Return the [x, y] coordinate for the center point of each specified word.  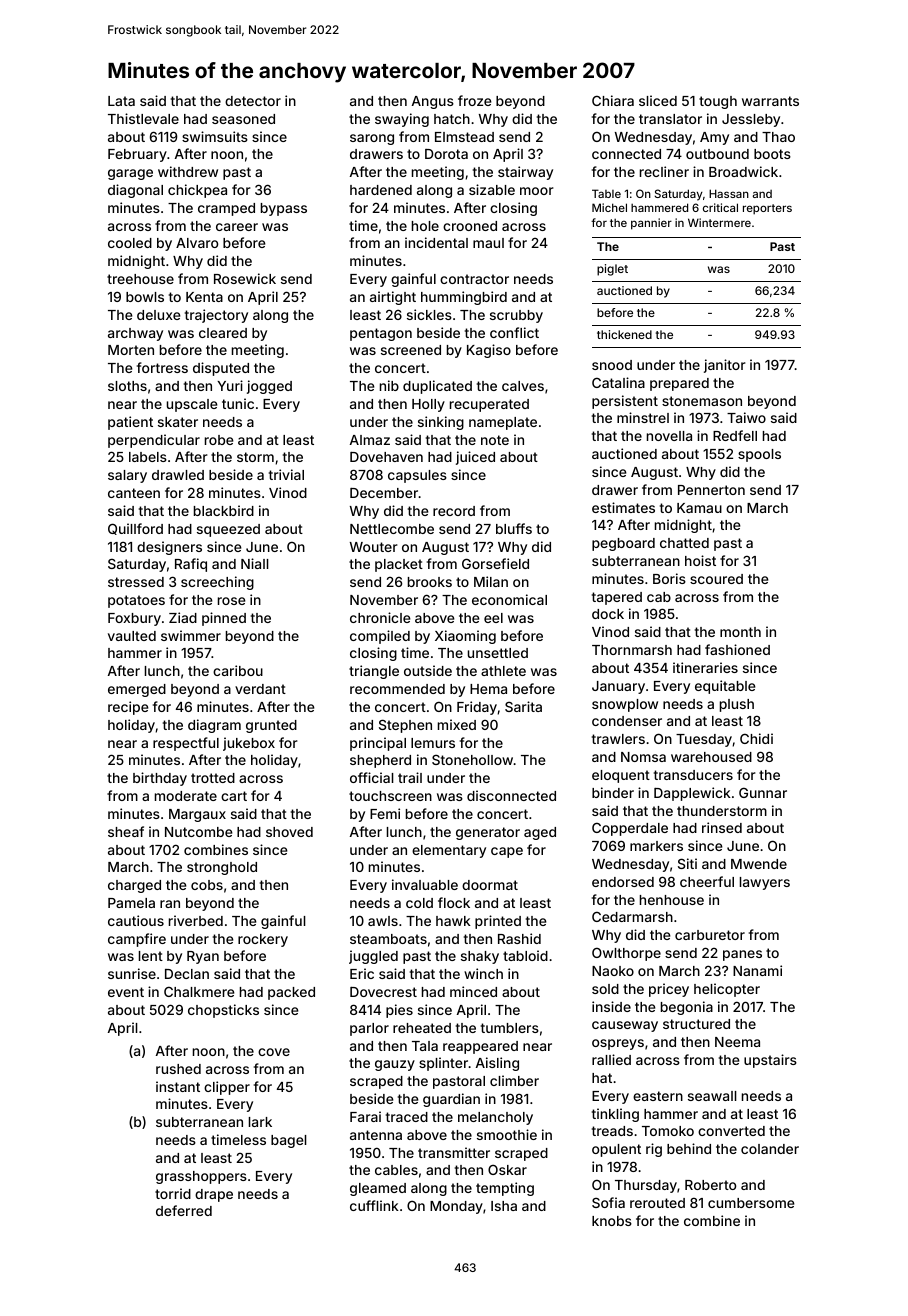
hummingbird [464, 298]
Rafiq [191, 565]
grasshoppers [201, 1177]
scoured [716, 579]
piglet [612, 270]
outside [428, 670]
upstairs [770, 1061]
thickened [624, 334]
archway [135, 334]
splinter [443, 1064]
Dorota [446, 154]
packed [291, 993]
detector [253, 101]
